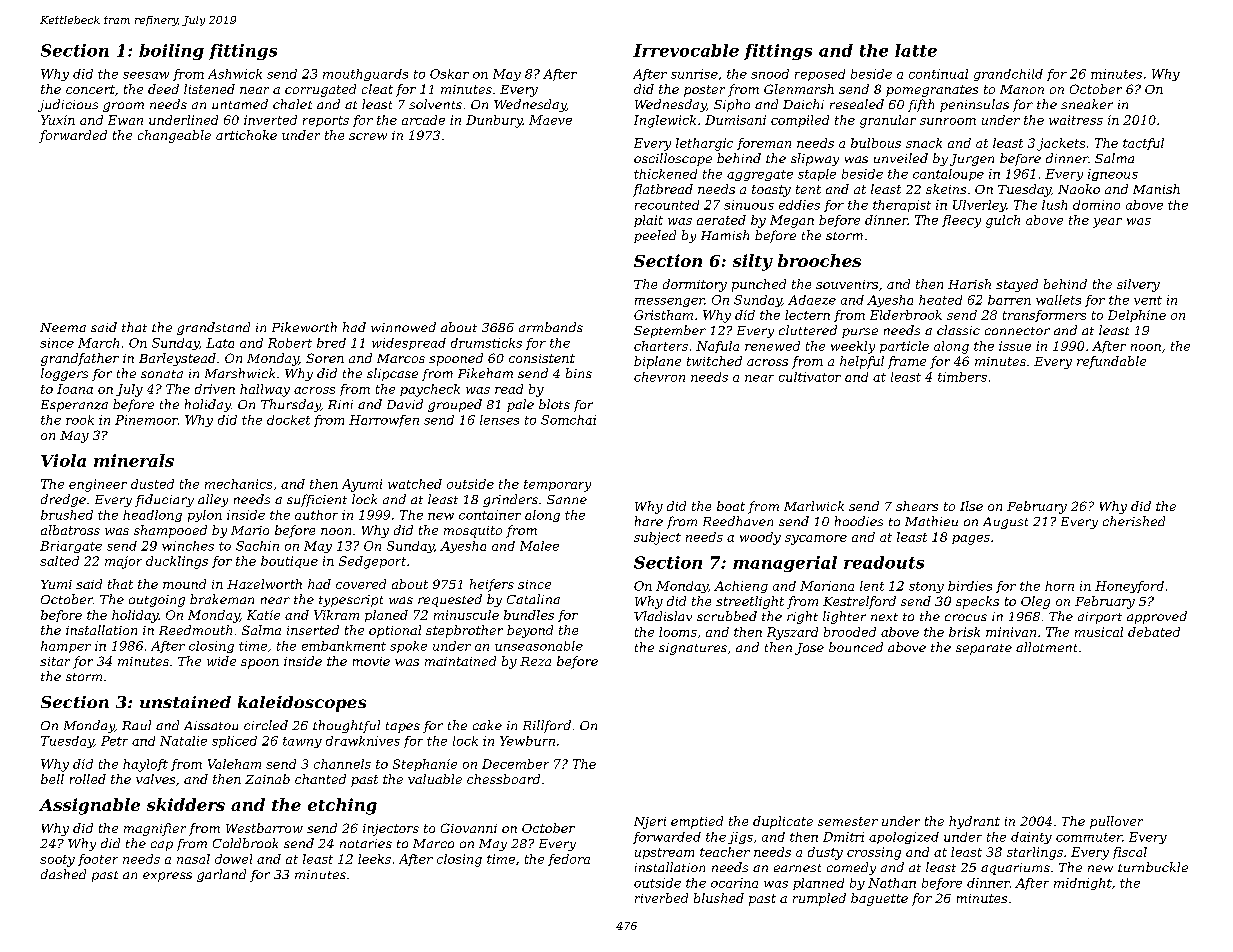 Image resolution: width=1233 pixels, height=952 pixels. I want to click on mouthguards, so click(365, 75).
